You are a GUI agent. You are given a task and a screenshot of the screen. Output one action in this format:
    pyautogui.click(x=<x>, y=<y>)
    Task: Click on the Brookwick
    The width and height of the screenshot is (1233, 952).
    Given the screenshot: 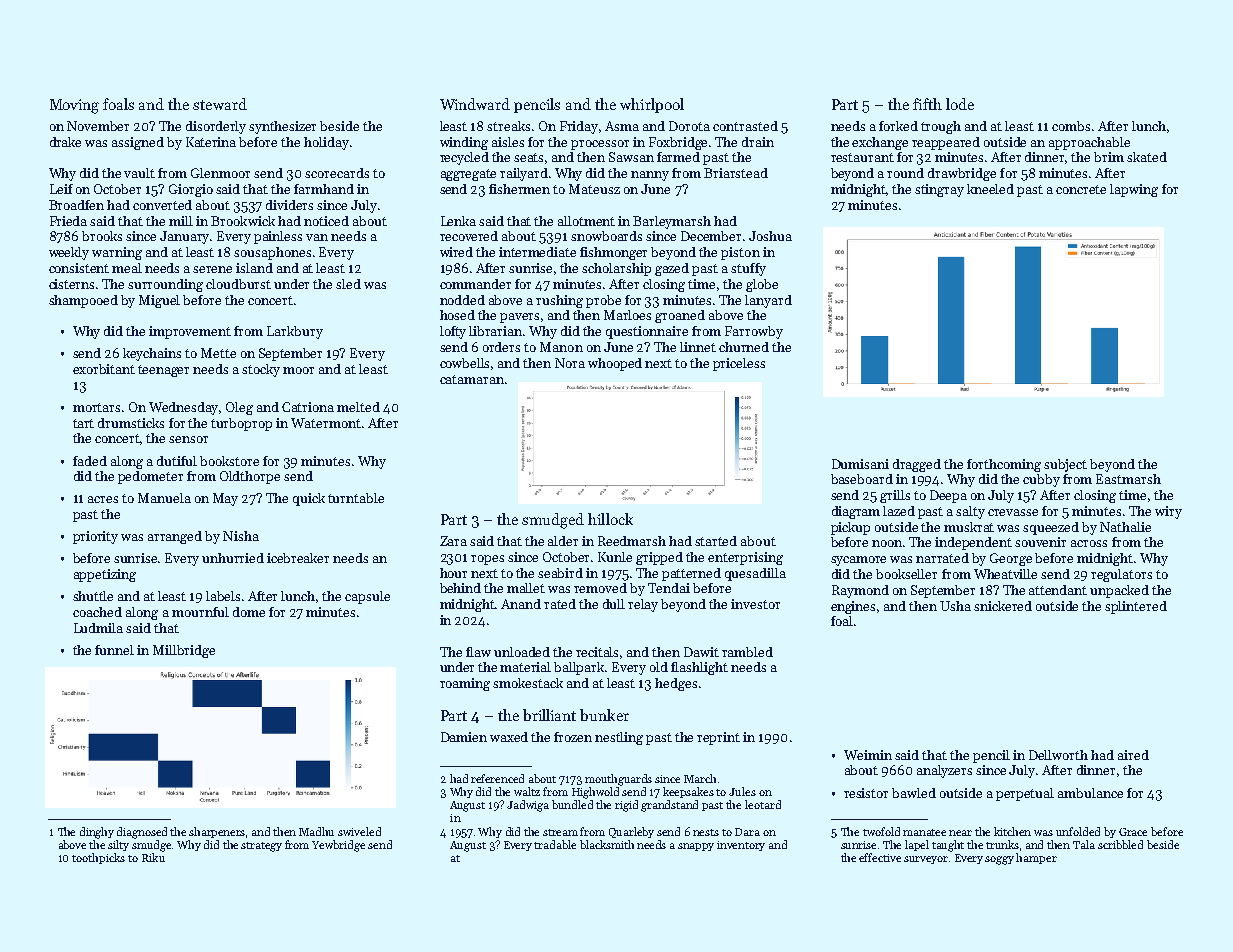 What is the action you would take?
    pyautogui.click(x=243, y=221)
